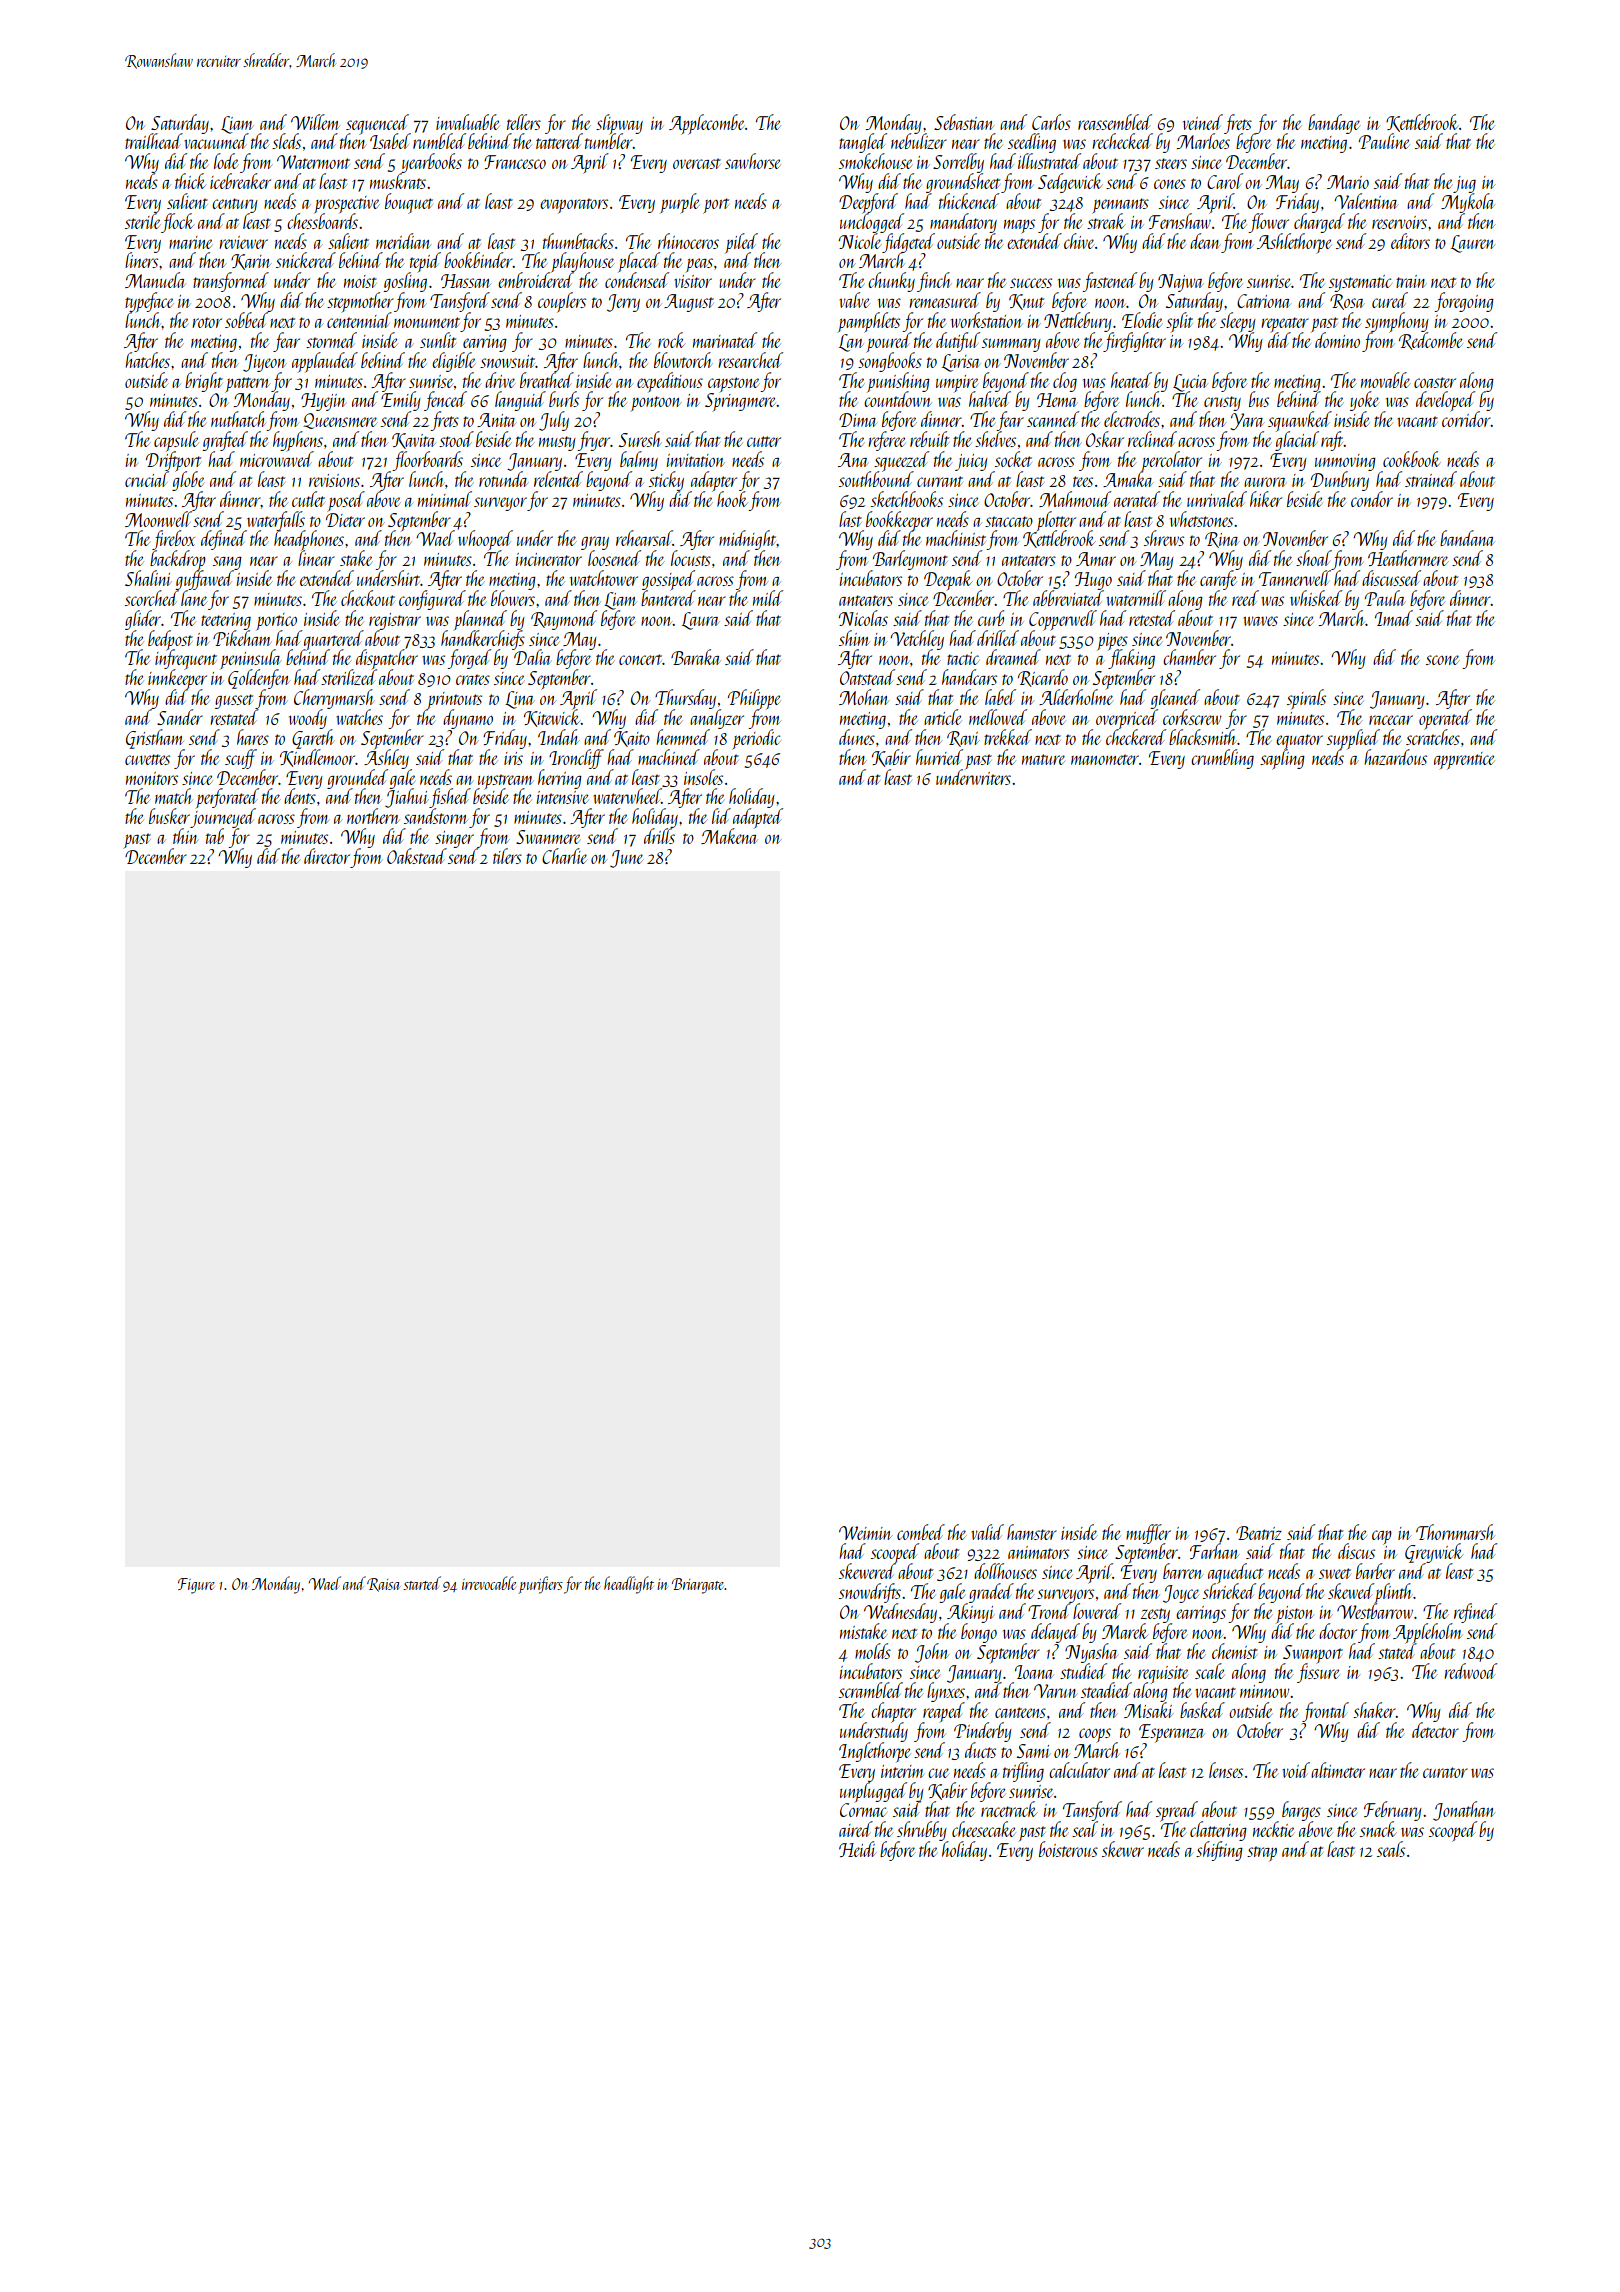 The image size is (1620, 2292). Describe the element at coordinates (170, 640) in the screenshot. I see `bedpost` at that location.
